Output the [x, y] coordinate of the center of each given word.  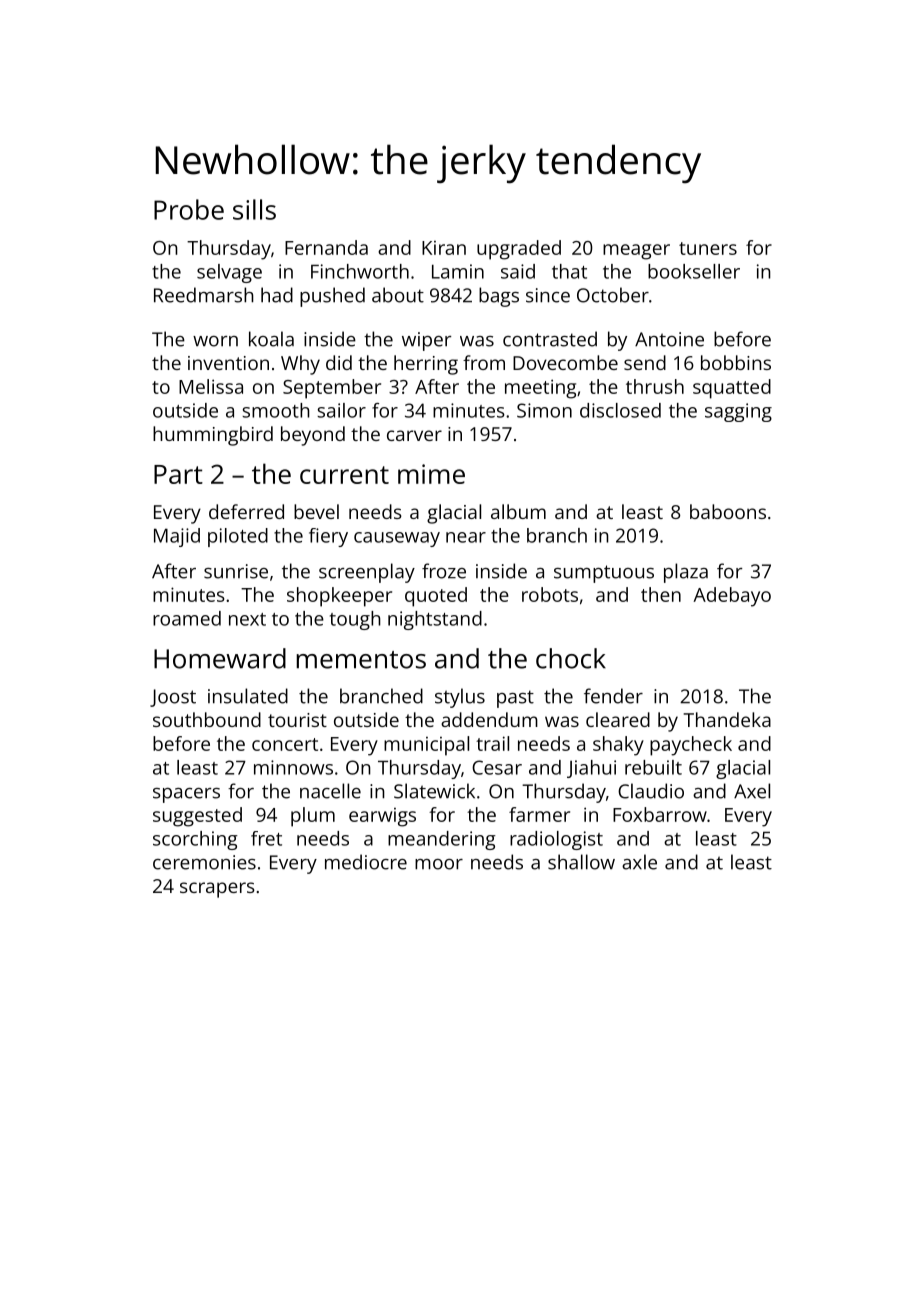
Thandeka [727, 719]
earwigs [382, 817]
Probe [189, 209]
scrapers [217, 890]
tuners [708, 248]
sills [254, 209]
